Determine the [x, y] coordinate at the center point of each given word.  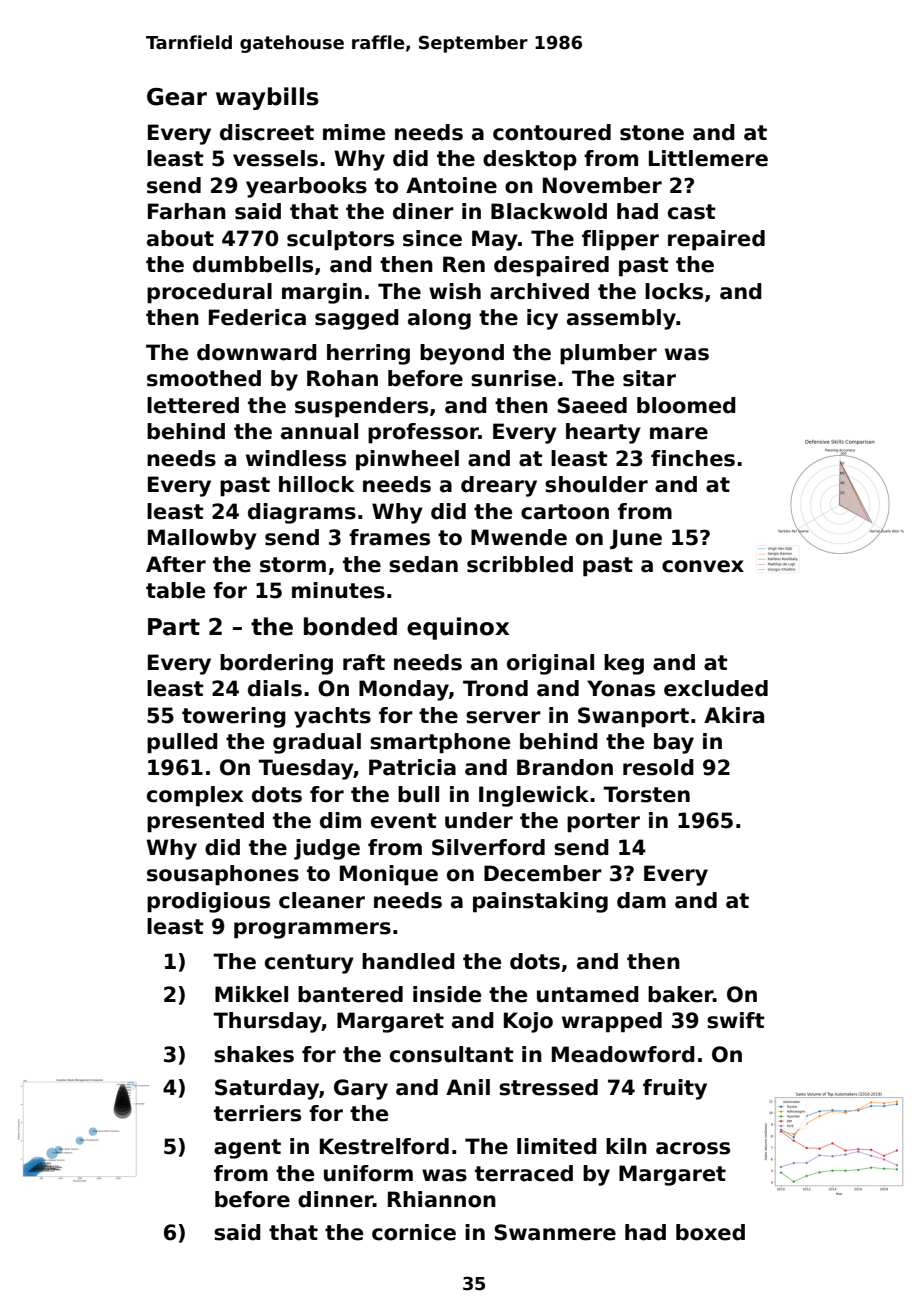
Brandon [565, 767]
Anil [468, 1087]
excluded [716, 688]
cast [692, 212]
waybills [267, 98]
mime [354, 132]
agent [247, 1149]
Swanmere [555, 1232]
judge [327, 849]
